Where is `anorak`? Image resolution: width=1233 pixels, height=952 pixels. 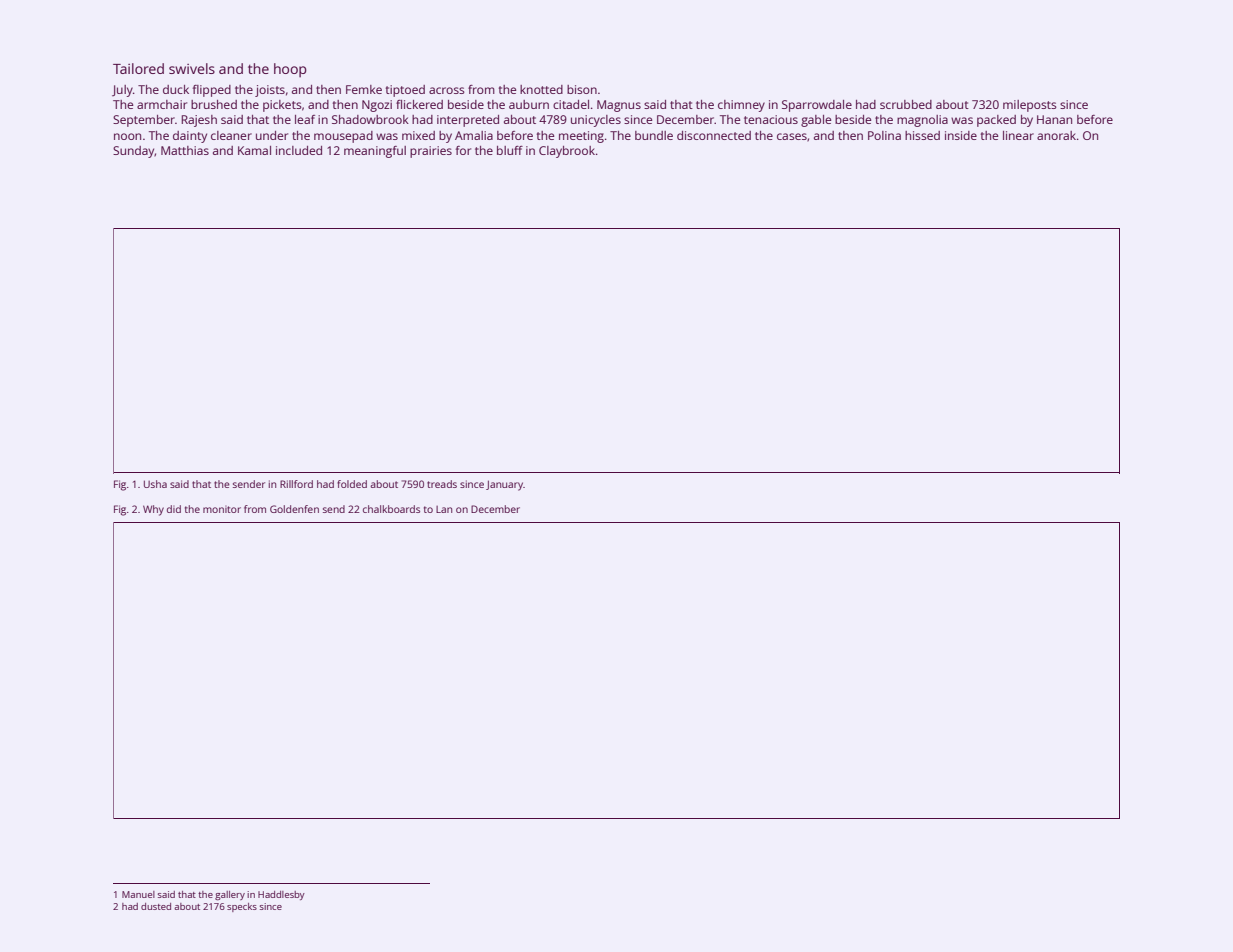
anorak is located at coordinates (1056, 135).
